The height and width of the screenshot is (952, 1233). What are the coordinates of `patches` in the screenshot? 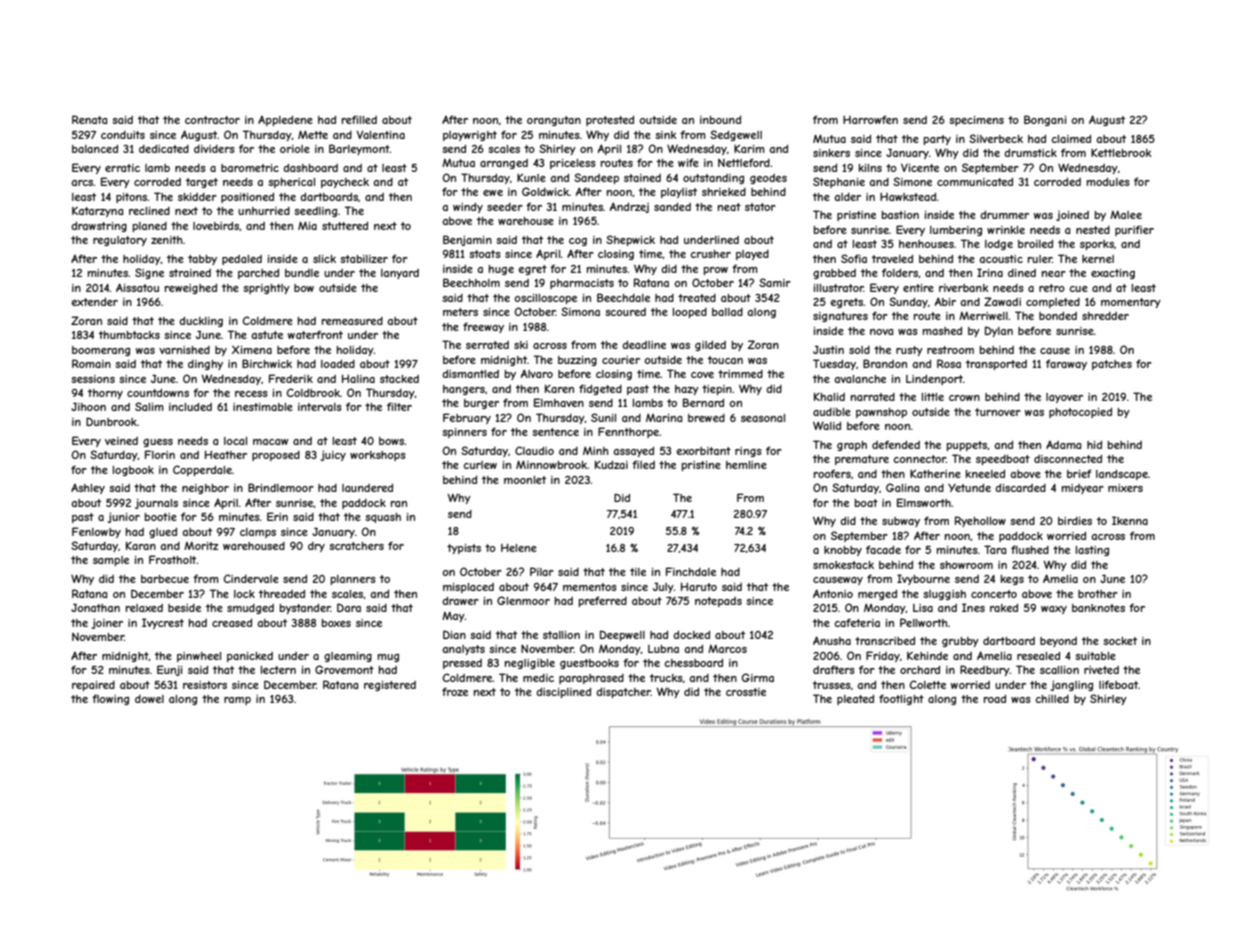 It's located at (1112, 365).
